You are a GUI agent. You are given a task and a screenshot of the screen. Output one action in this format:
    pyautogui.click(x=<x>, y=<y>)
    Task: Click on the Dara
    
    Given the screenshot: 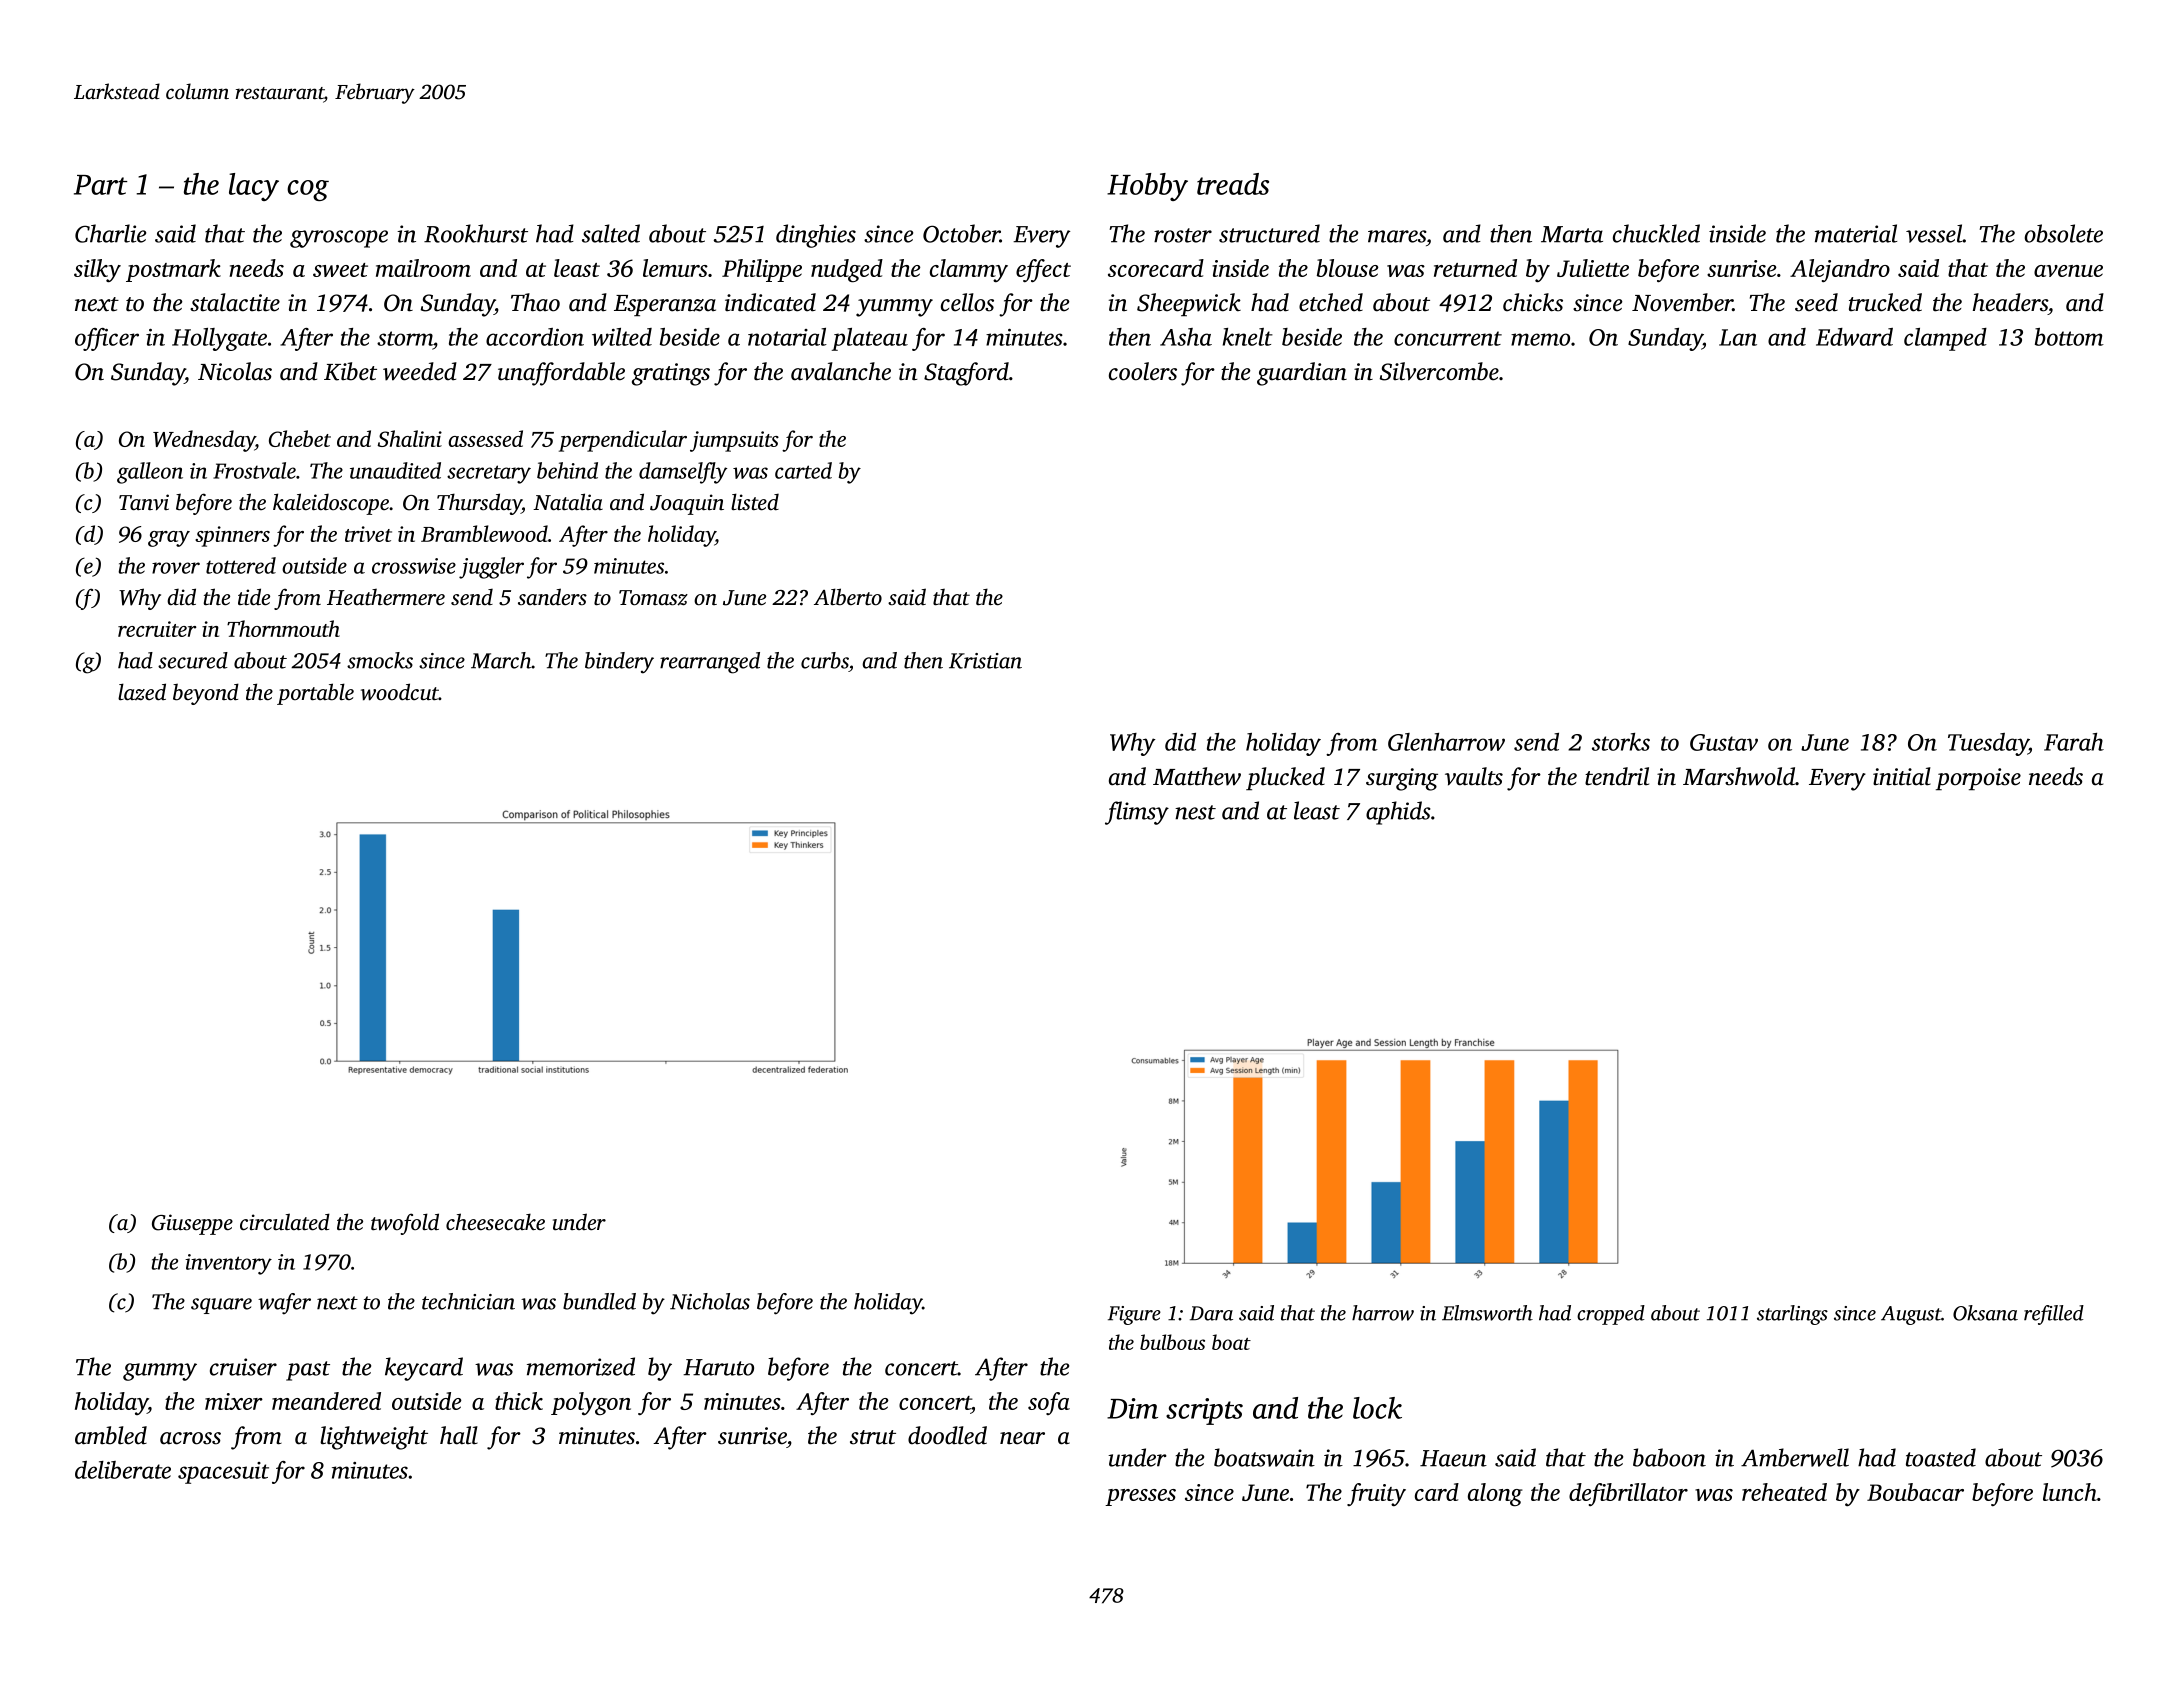 What is the action you would take?
    pyautogui.click(x=1211, y=1313)
